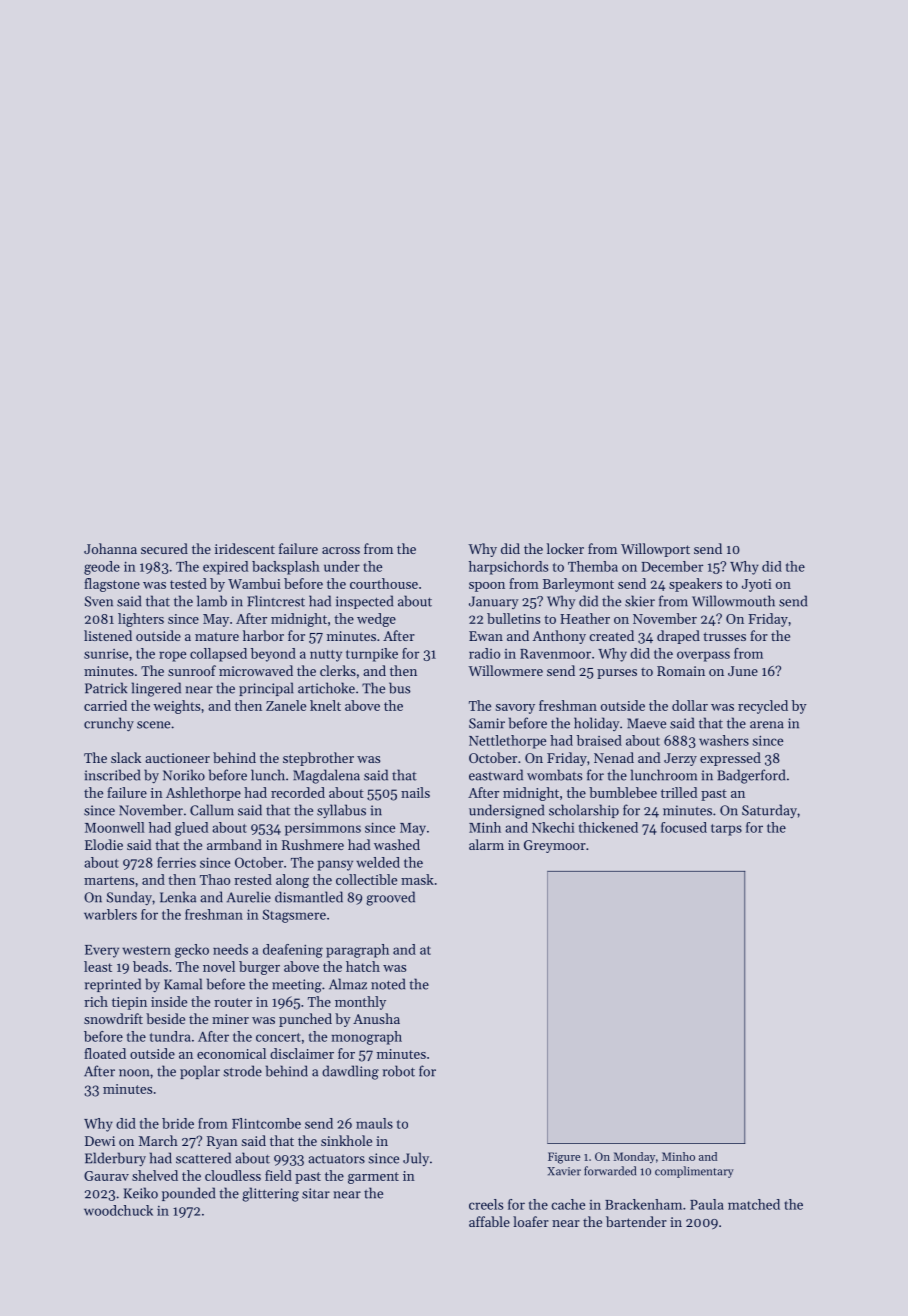 This page has height=1316, width=908. I want to click on turnpike, so click(372, 655).
